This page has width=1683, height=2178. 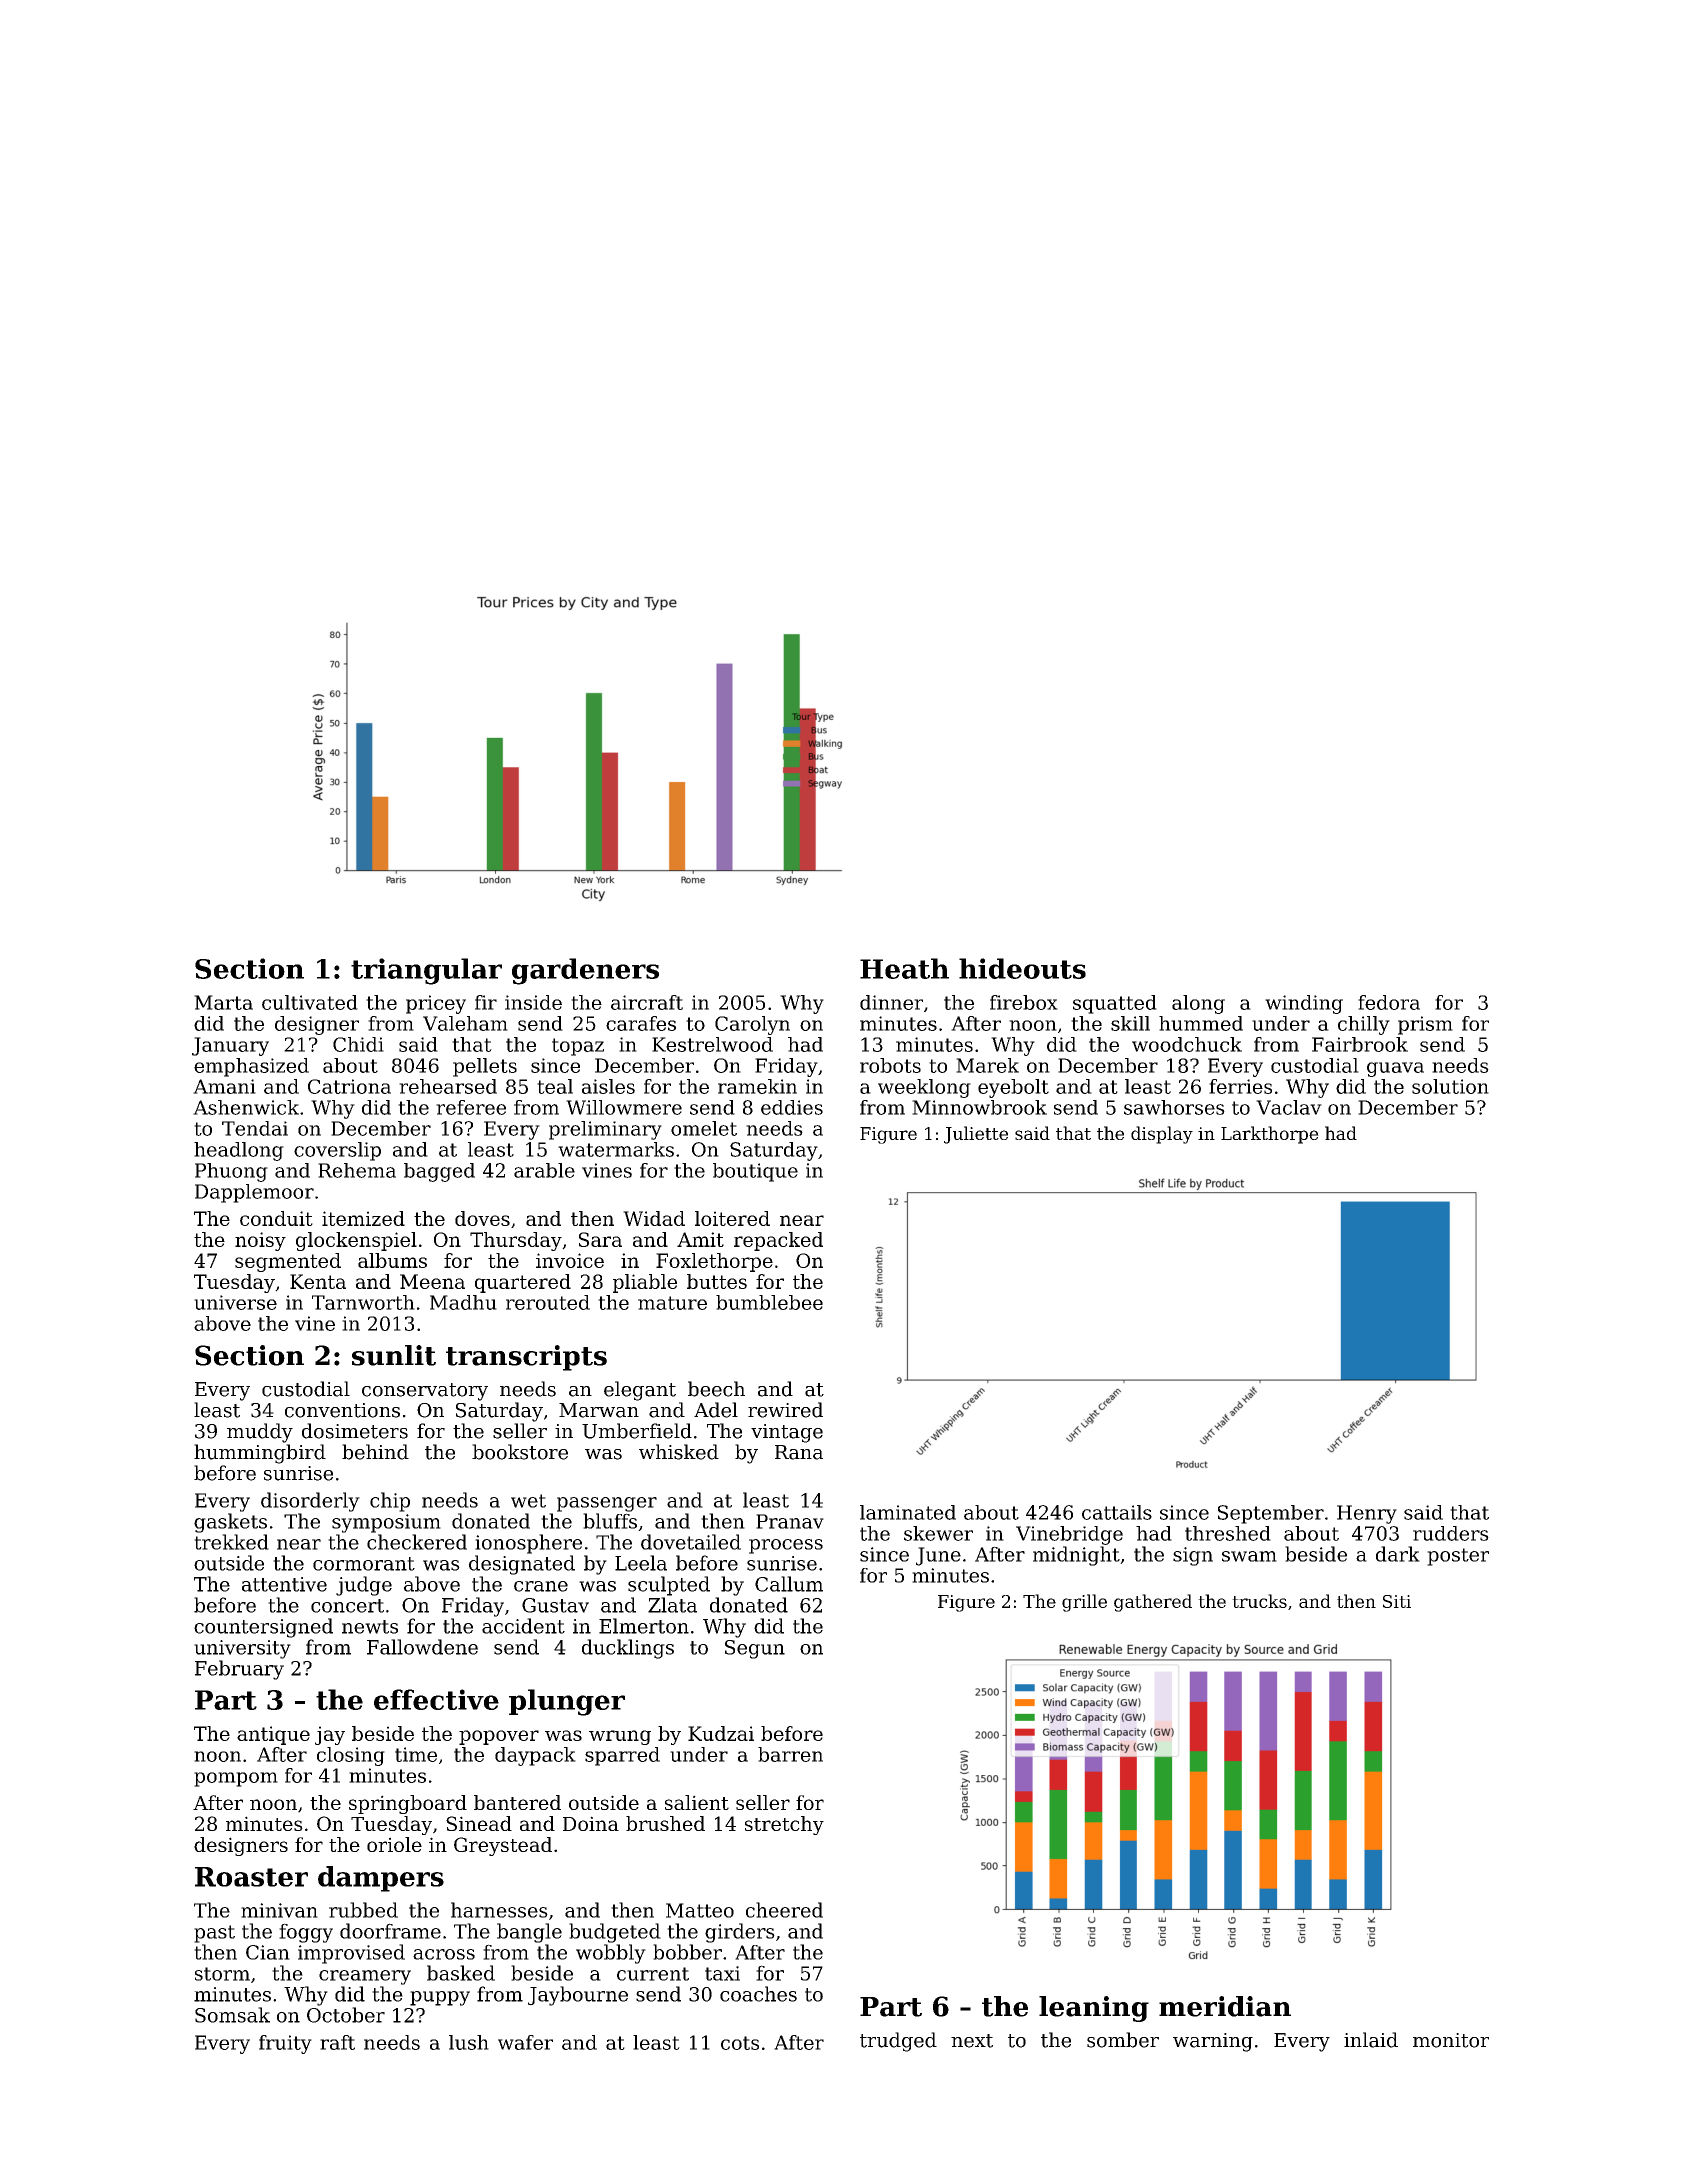 What do you see at coordinates (285, 2044) in the page?
I see `fruity` at bounding box center [285, 2044].
